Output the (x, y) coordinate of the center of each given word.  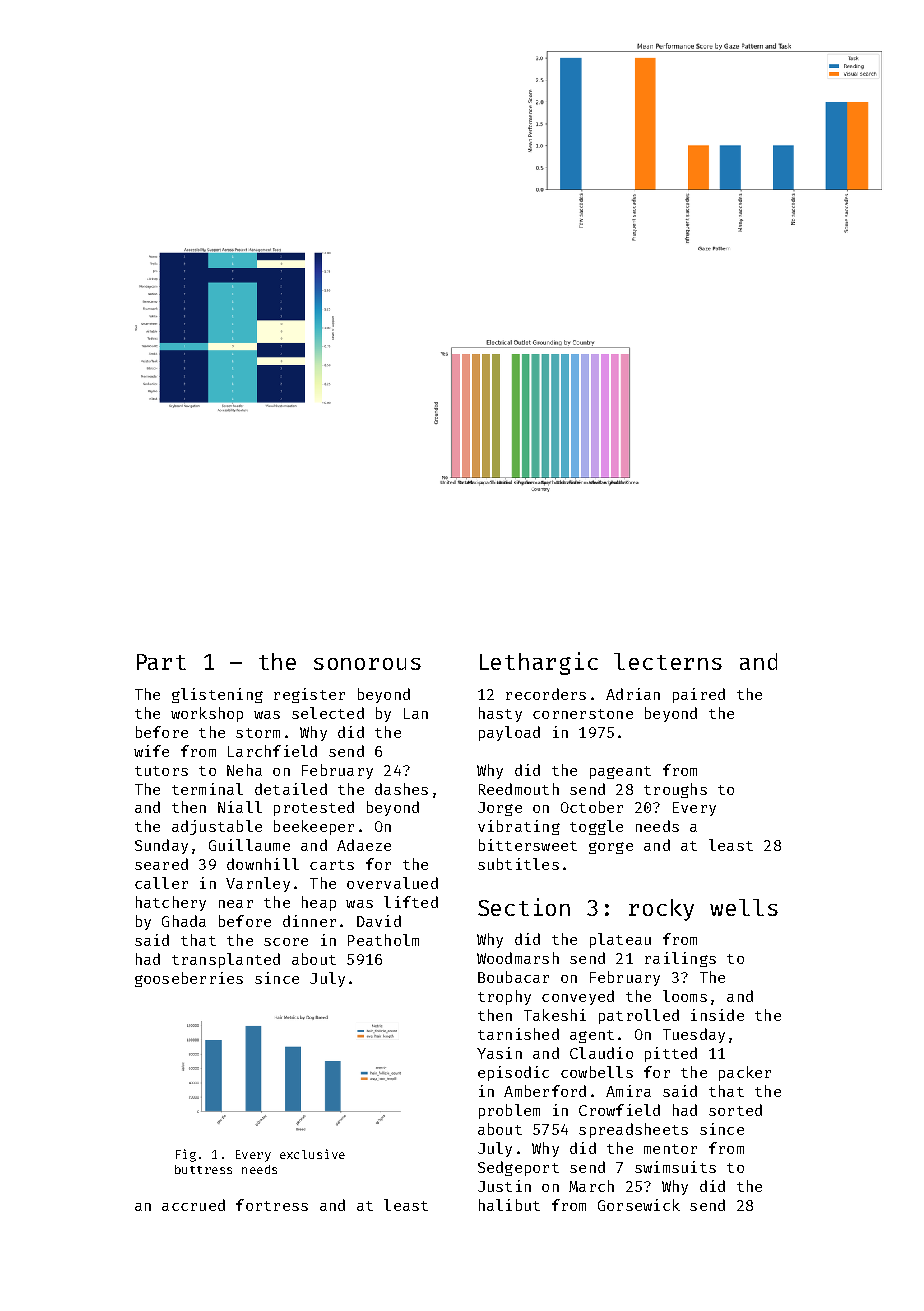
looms (685, 996)
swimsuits (675, 1167)
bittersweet (528, 845)
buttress (203, 1169)
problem (509, 1111)
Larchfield (272, 751)
